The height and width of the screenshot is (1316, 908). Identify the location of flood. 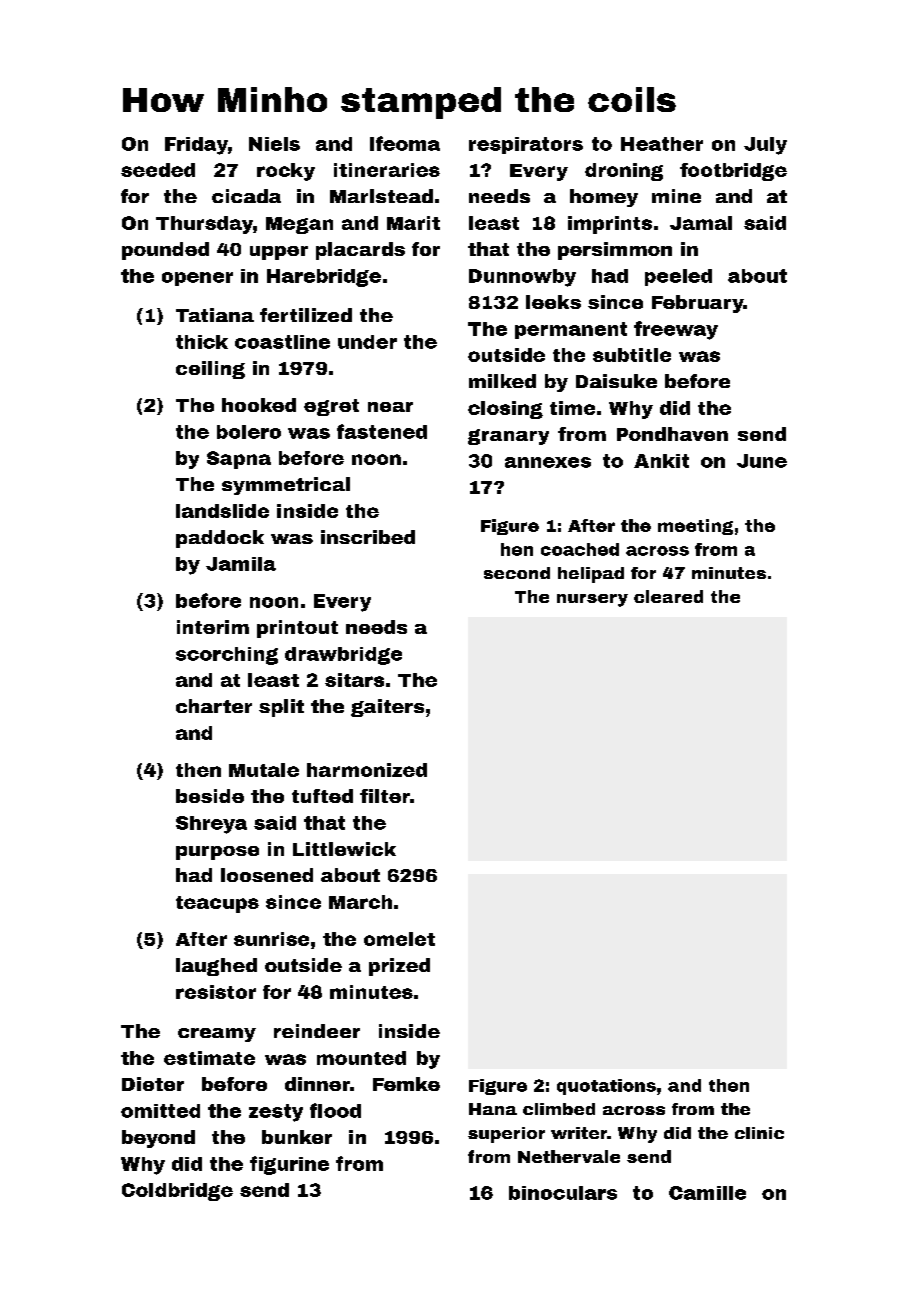
(335, 1110).
